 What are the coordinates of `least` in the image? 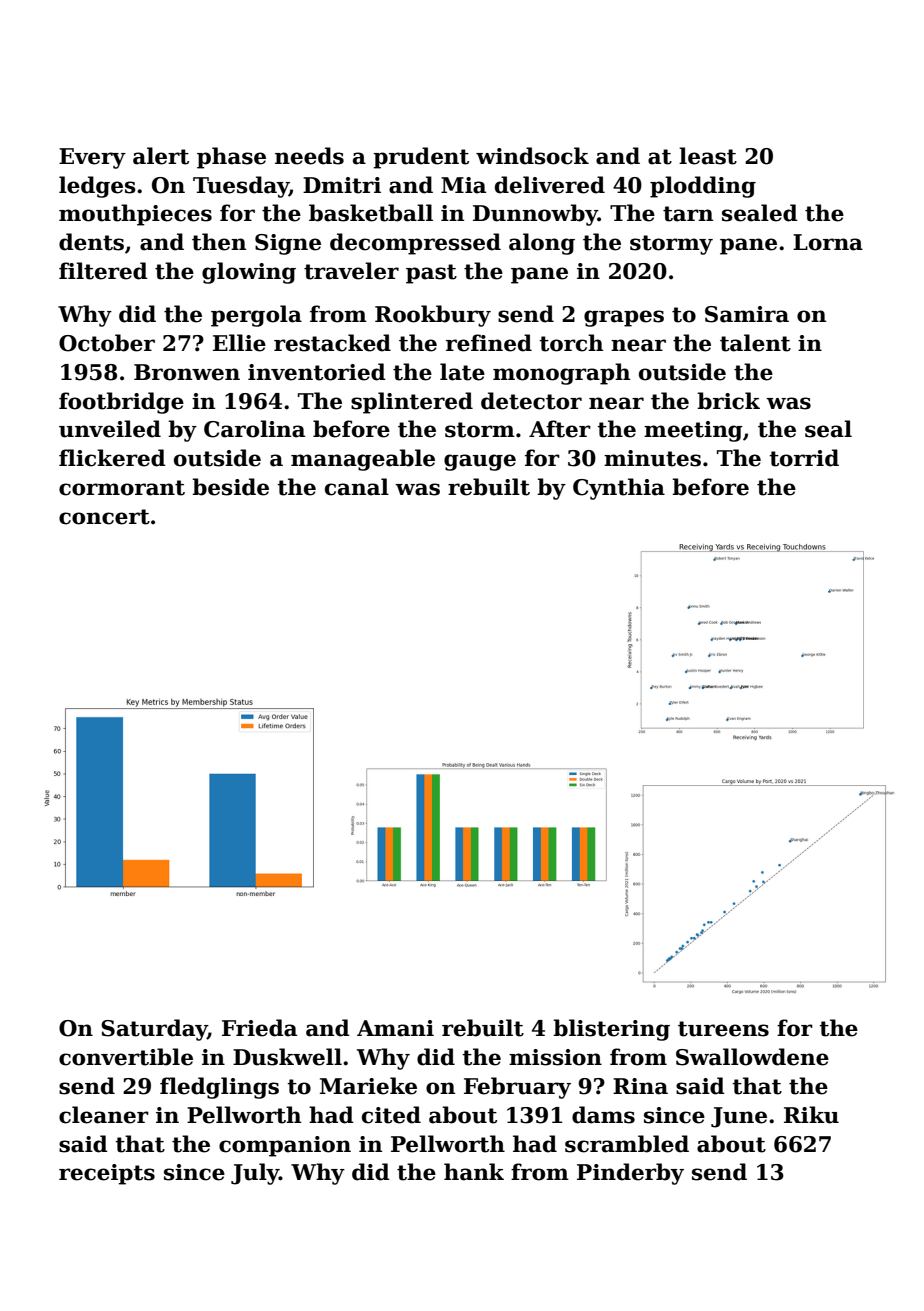 It's located at (708, 156).
